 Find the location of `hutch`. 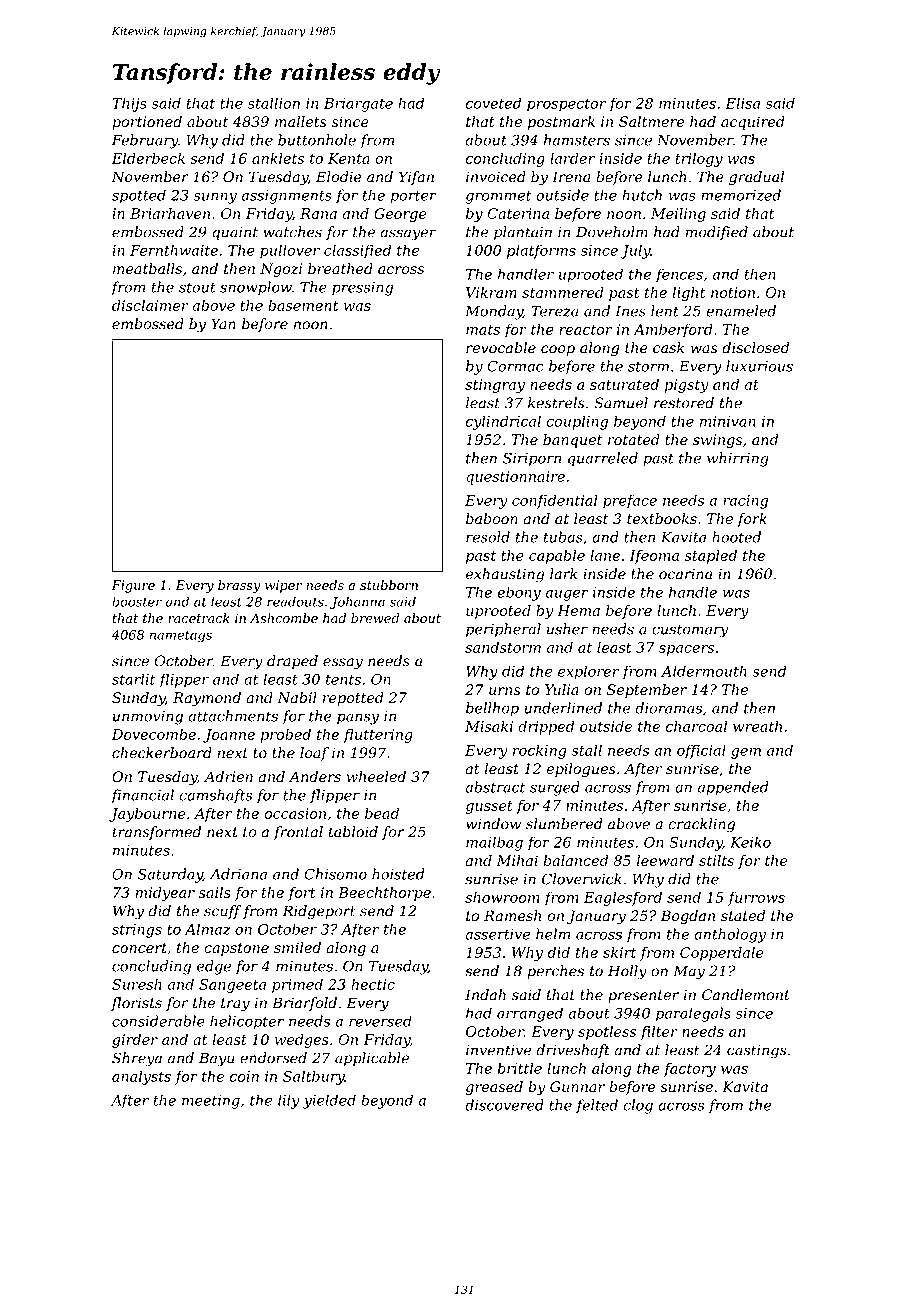

hutch is located at coordinates (642, 195).
